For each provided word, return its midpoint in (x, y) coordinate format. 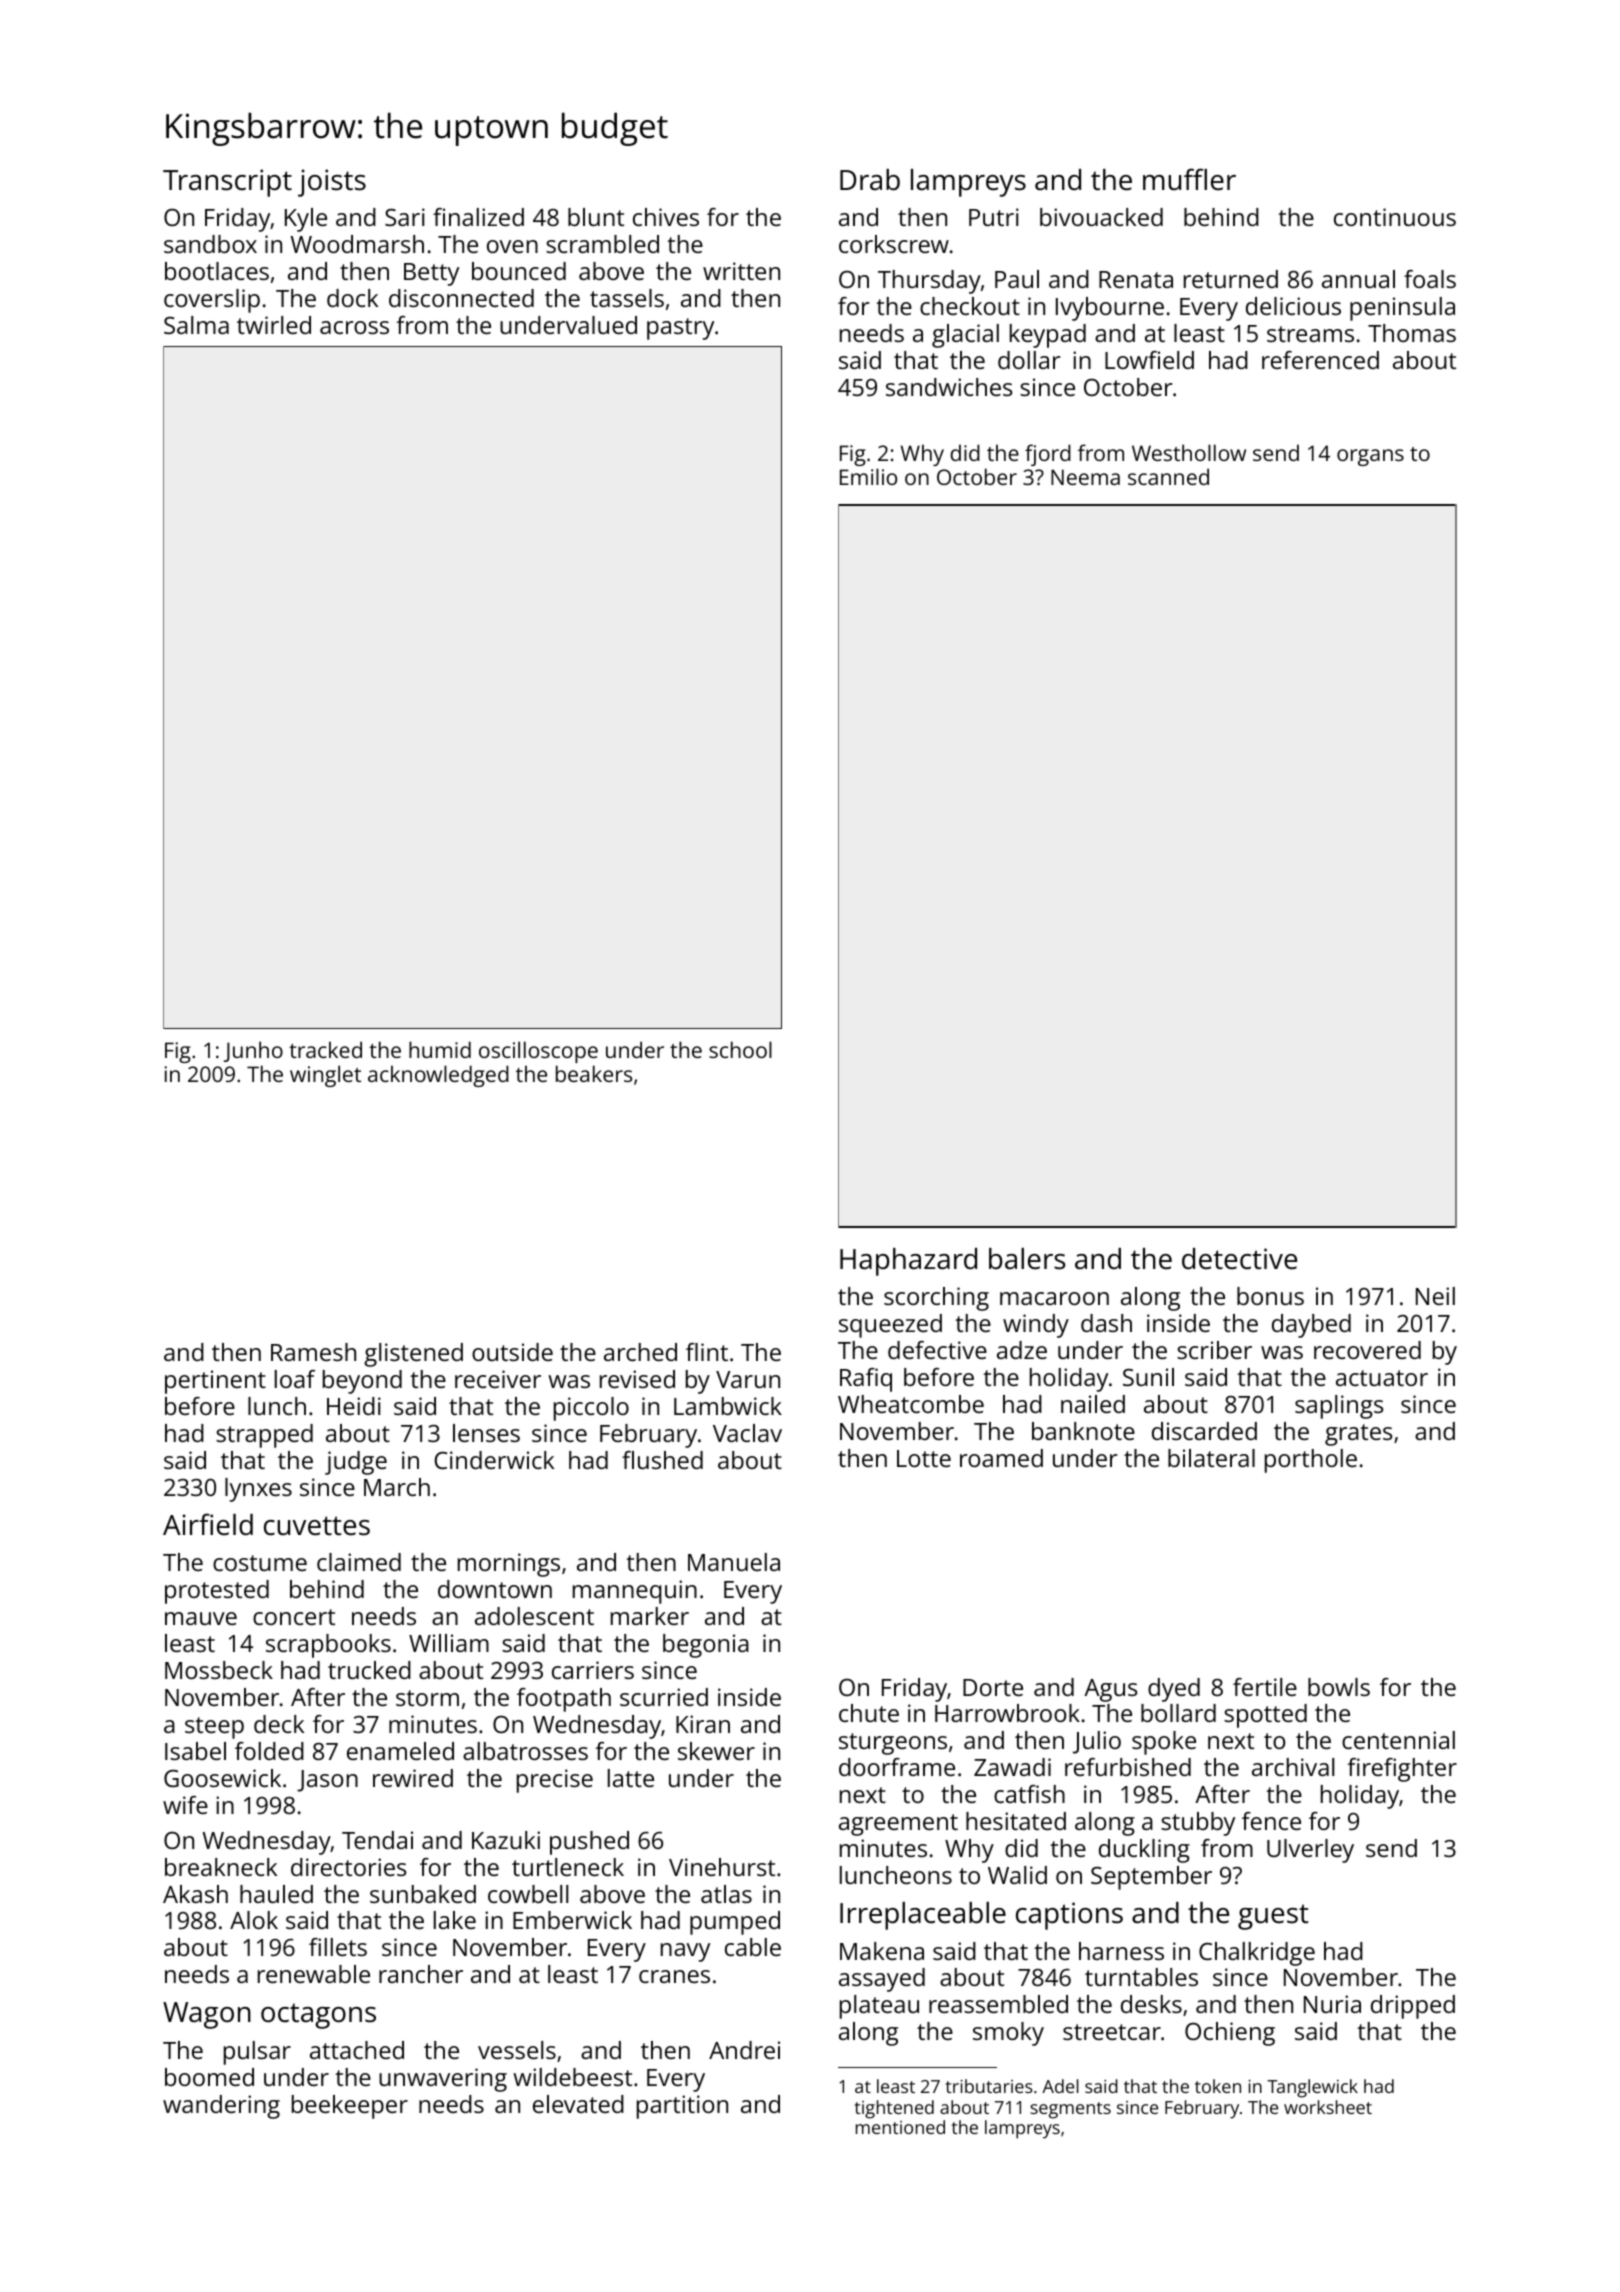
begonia (706, 1646)
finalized (478, 217)
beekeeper (350, 2107)
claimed (359, 1562)
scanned (1168, 476)
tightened (894, 2109)
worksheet (1328, 2107)
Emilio (868, 476)
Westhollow (1189, 452)
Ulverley (1310, 1851)
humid (440, 1049)
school (740, 1049)
